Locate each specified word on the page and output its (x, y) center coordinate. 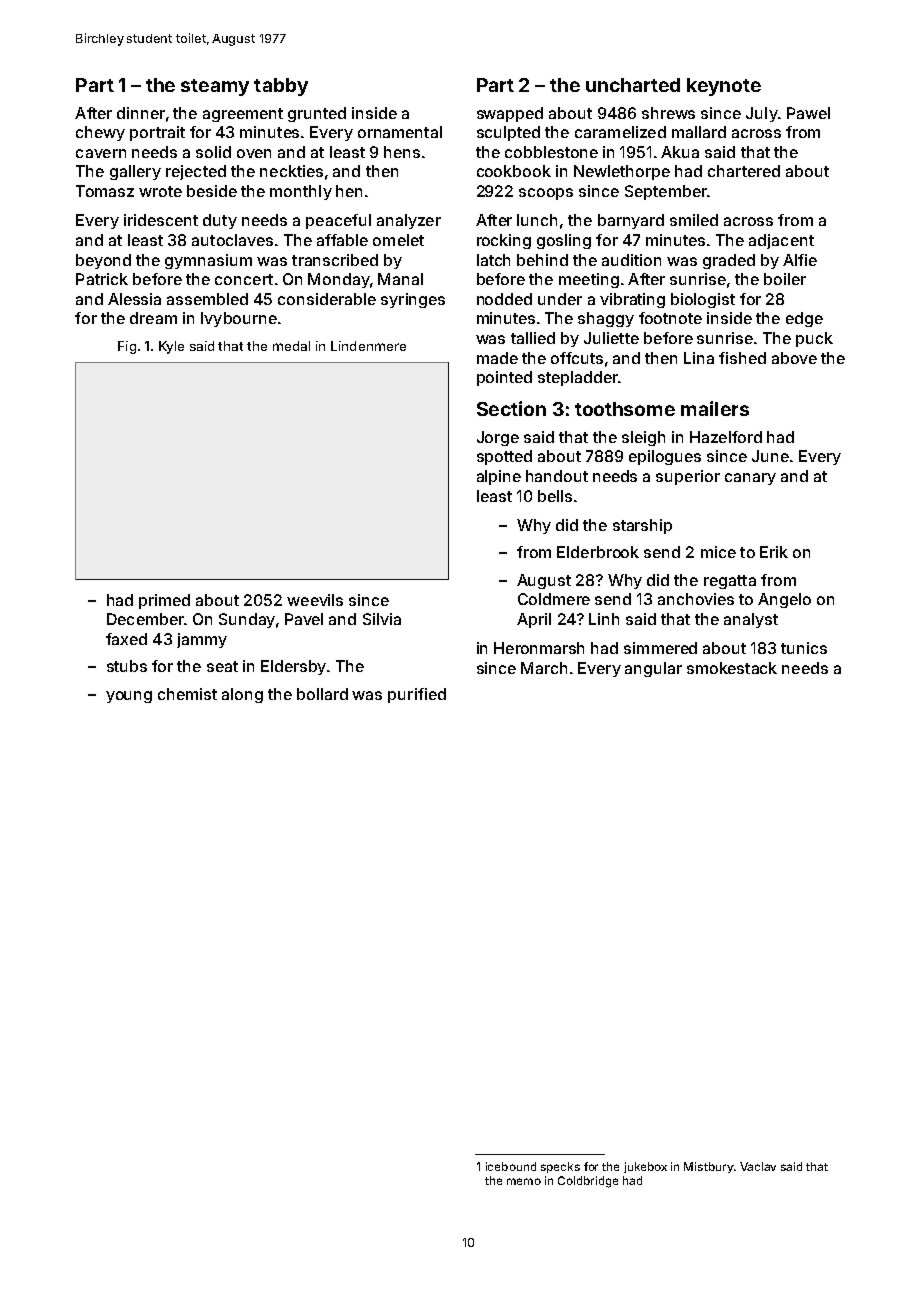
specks (560, 1167)
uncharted (633, 85)
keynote (724, 87)
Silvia (382, 619)
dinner (141, 113)
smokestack (732, 668)
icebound (511, 1166)
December (145, 619)
